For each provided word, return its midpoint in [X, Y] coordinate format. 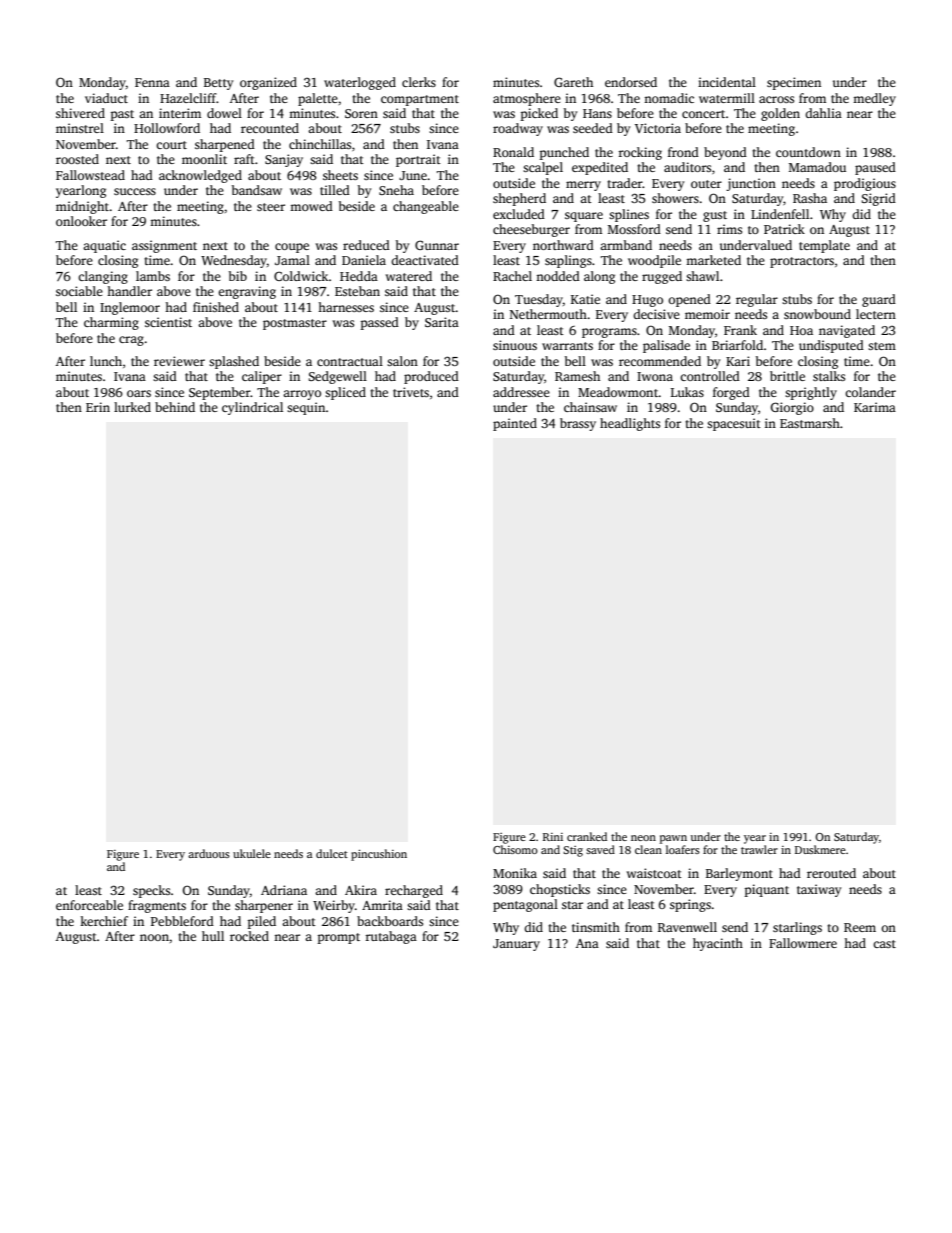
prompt [339, 938]
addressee [521, 392]
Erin [98, 407]
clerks [419, 82]
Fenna [152, 82]
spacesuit [734, 424]
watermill [727, 98]
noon [154, 937]
